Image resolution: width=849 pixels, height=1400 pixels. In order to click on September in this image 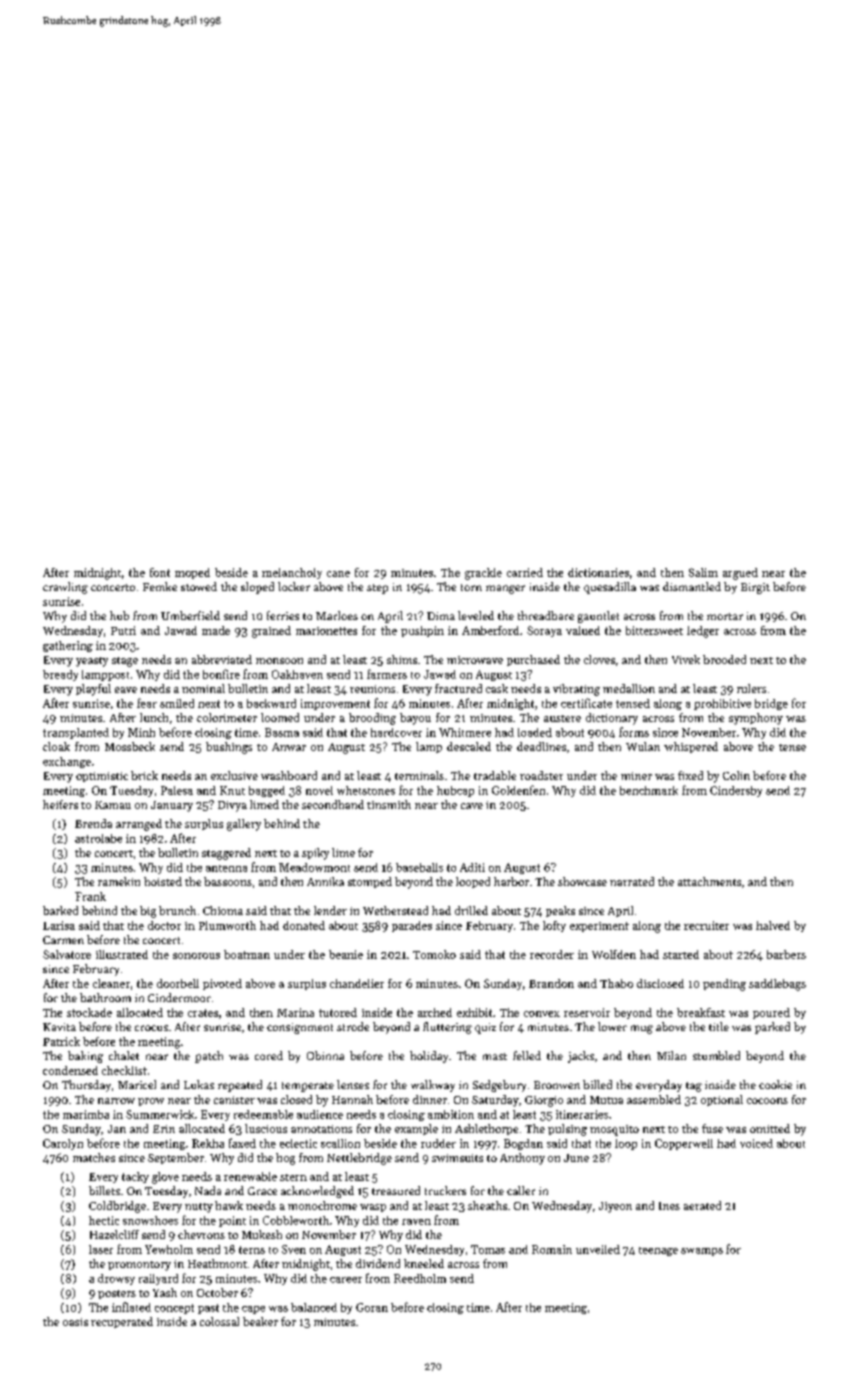, I will do `click(176, 1158)`.
